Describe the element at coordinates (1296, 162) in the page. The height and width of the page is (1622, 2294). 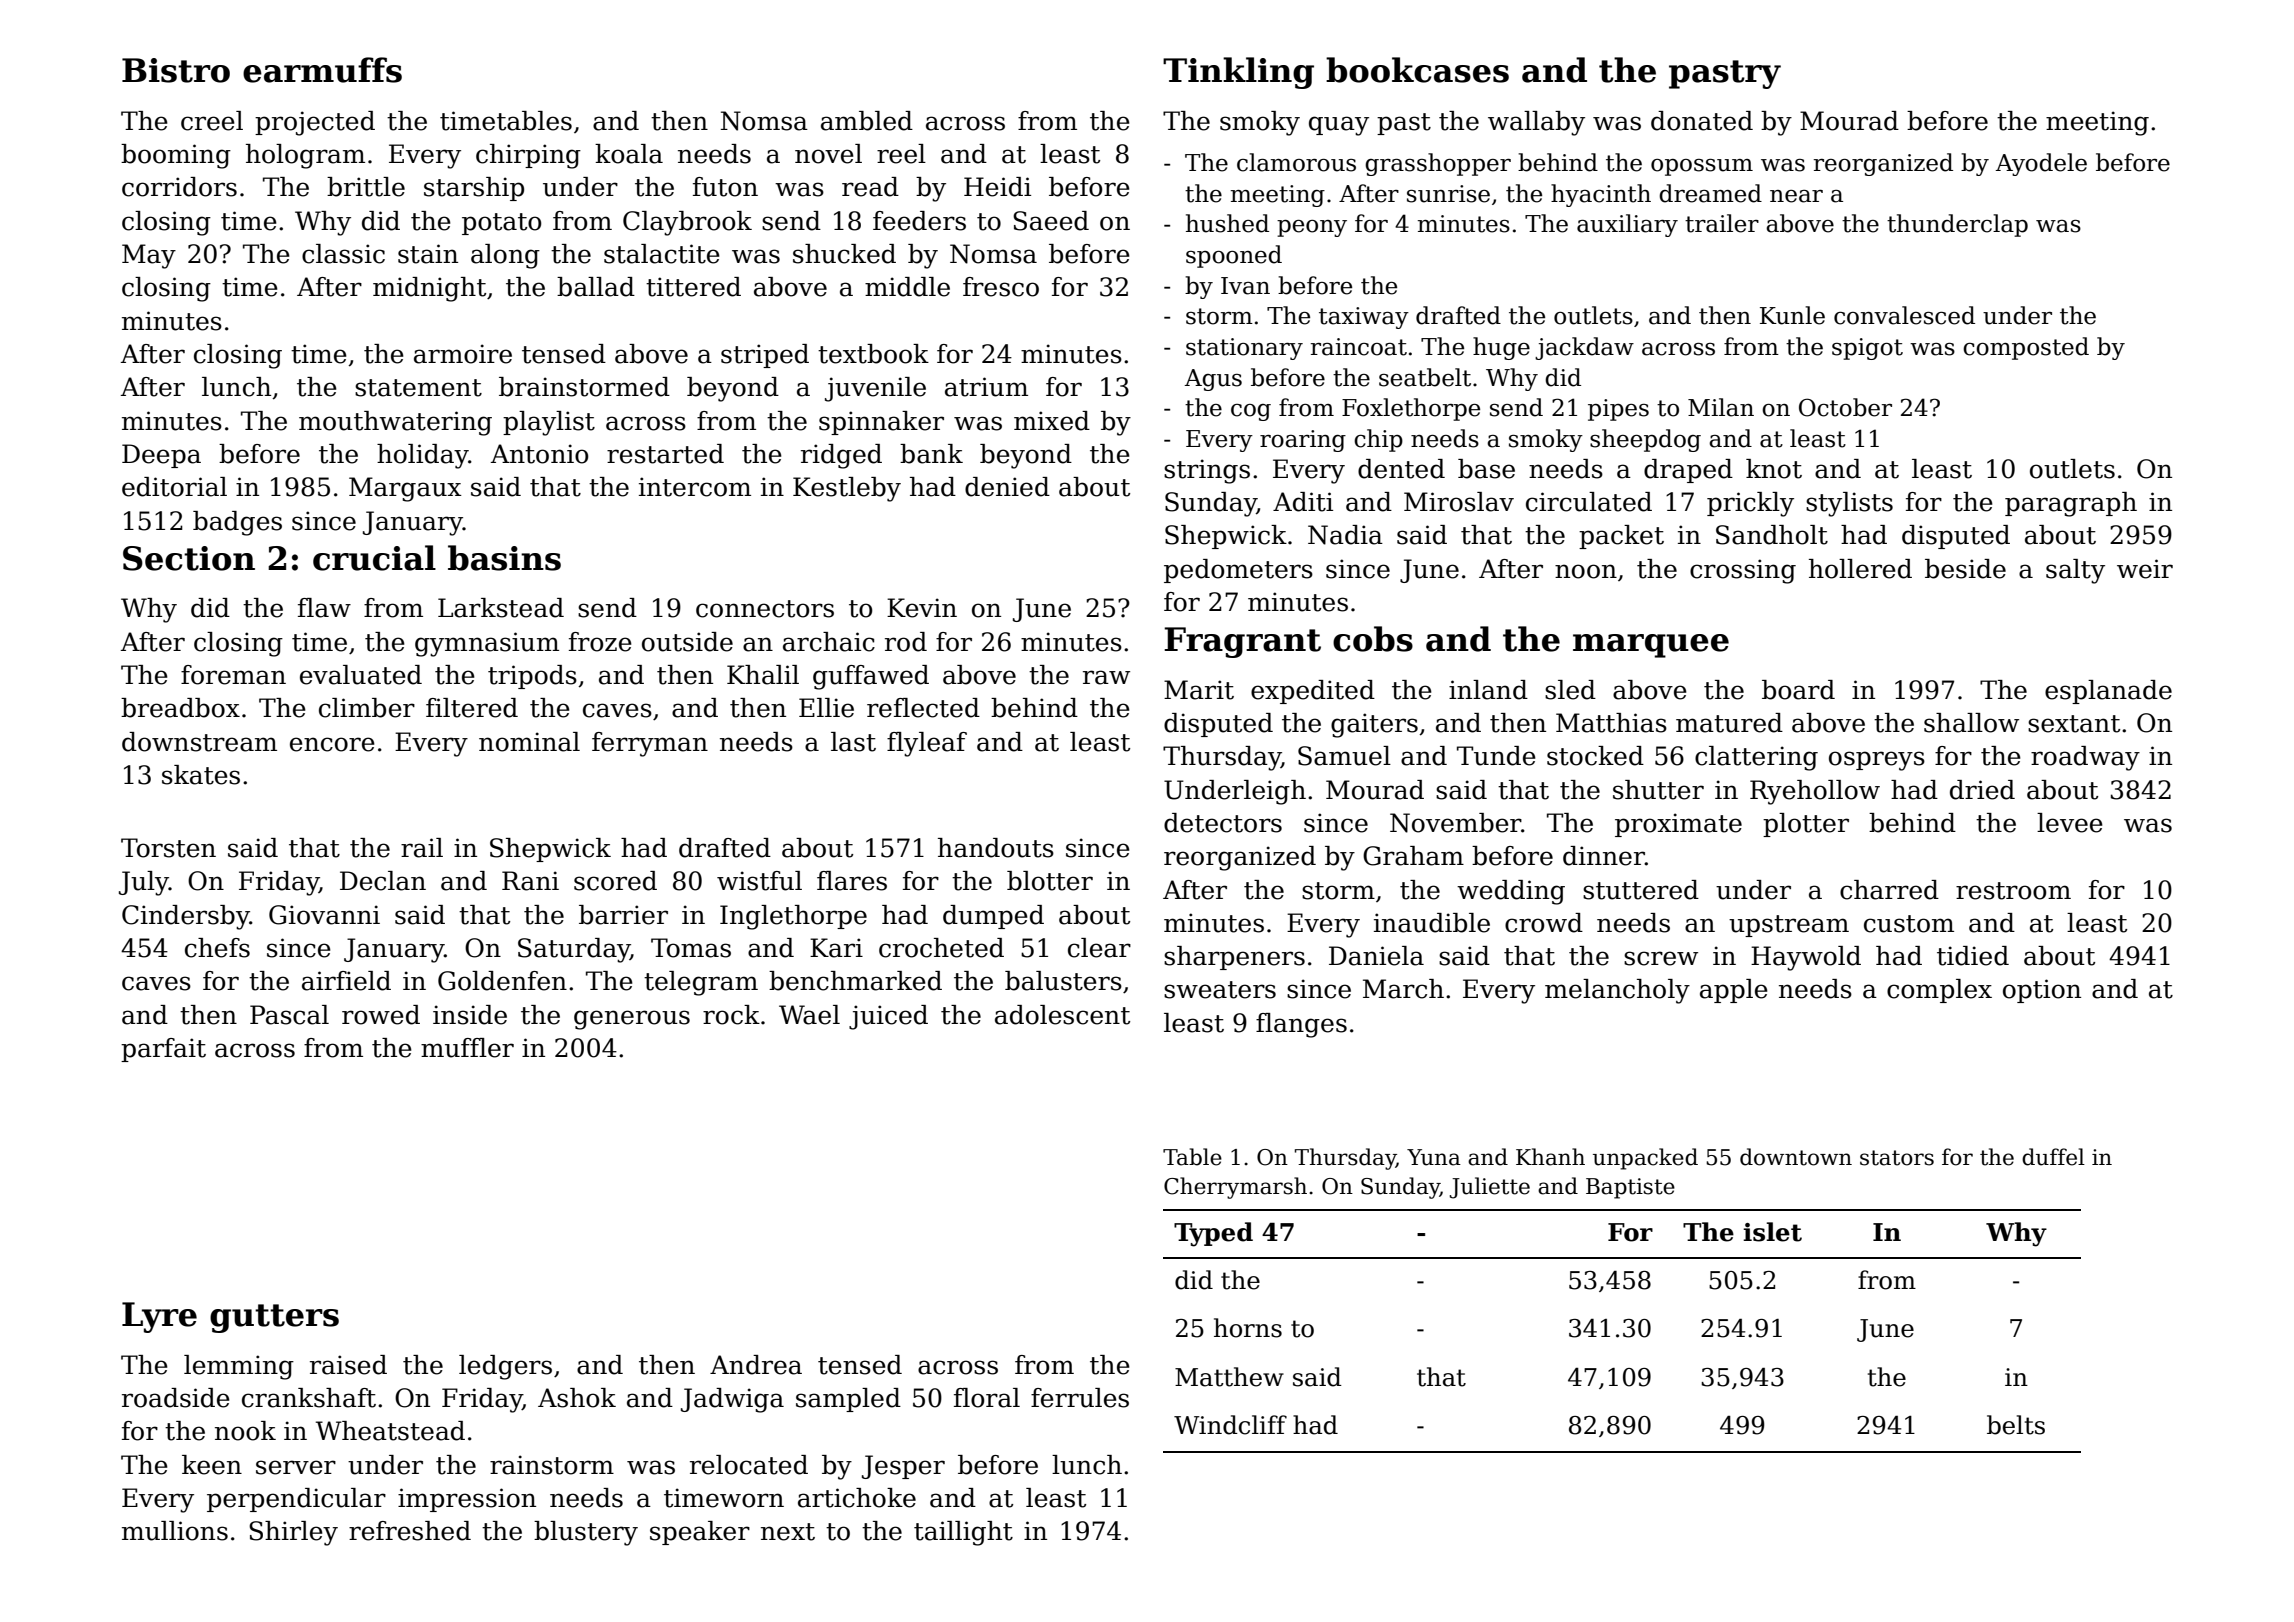
I see `clamorous` at that location.
